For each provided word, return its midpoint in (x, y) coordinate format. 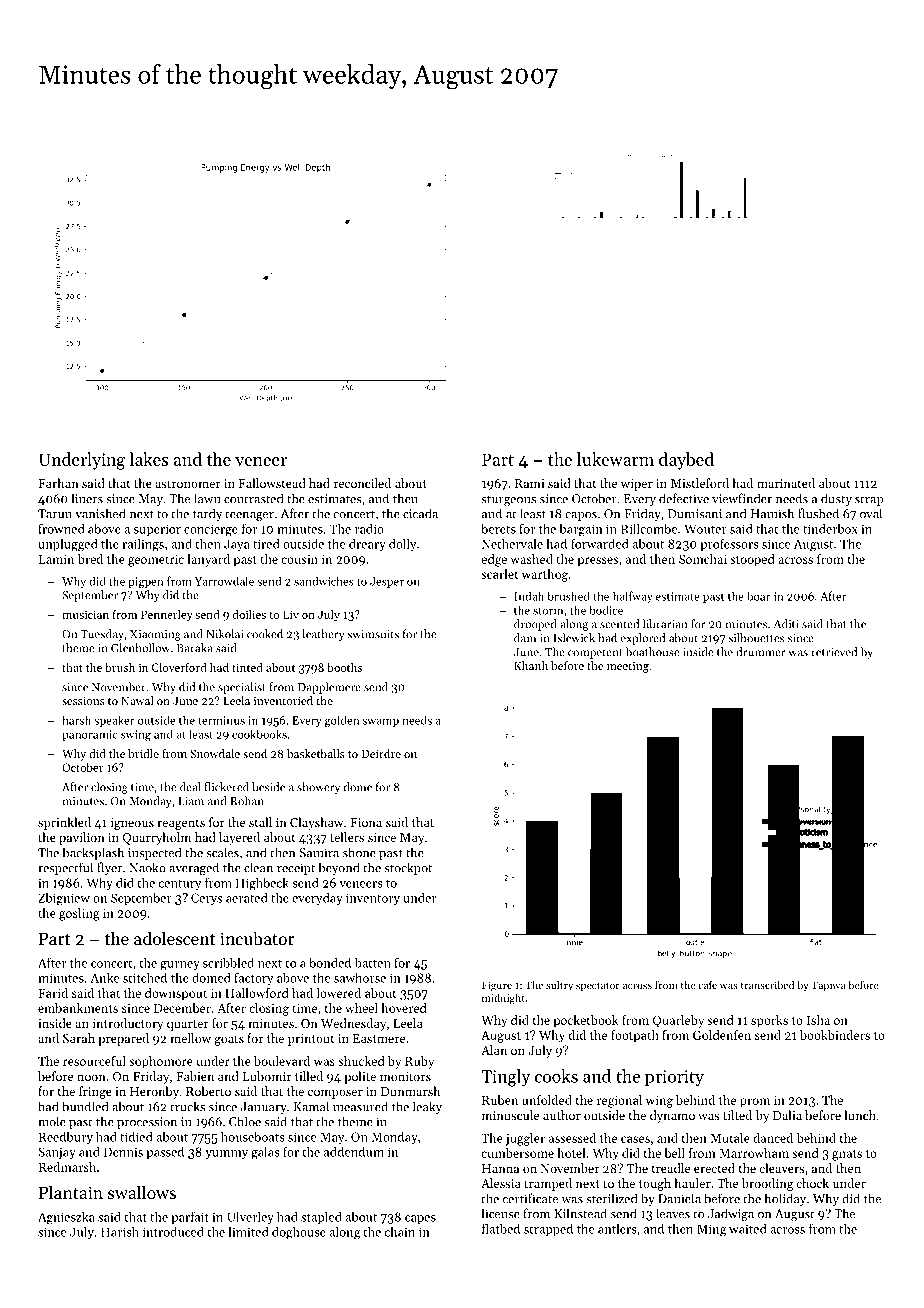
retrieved (834, 652)
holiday (785, 1199)
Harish (120, 1232)
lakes (149, 459)
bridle (143, 753)
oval (871, 513)
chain (400, 1232)
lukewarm (615, 459)
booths (344, 667)
